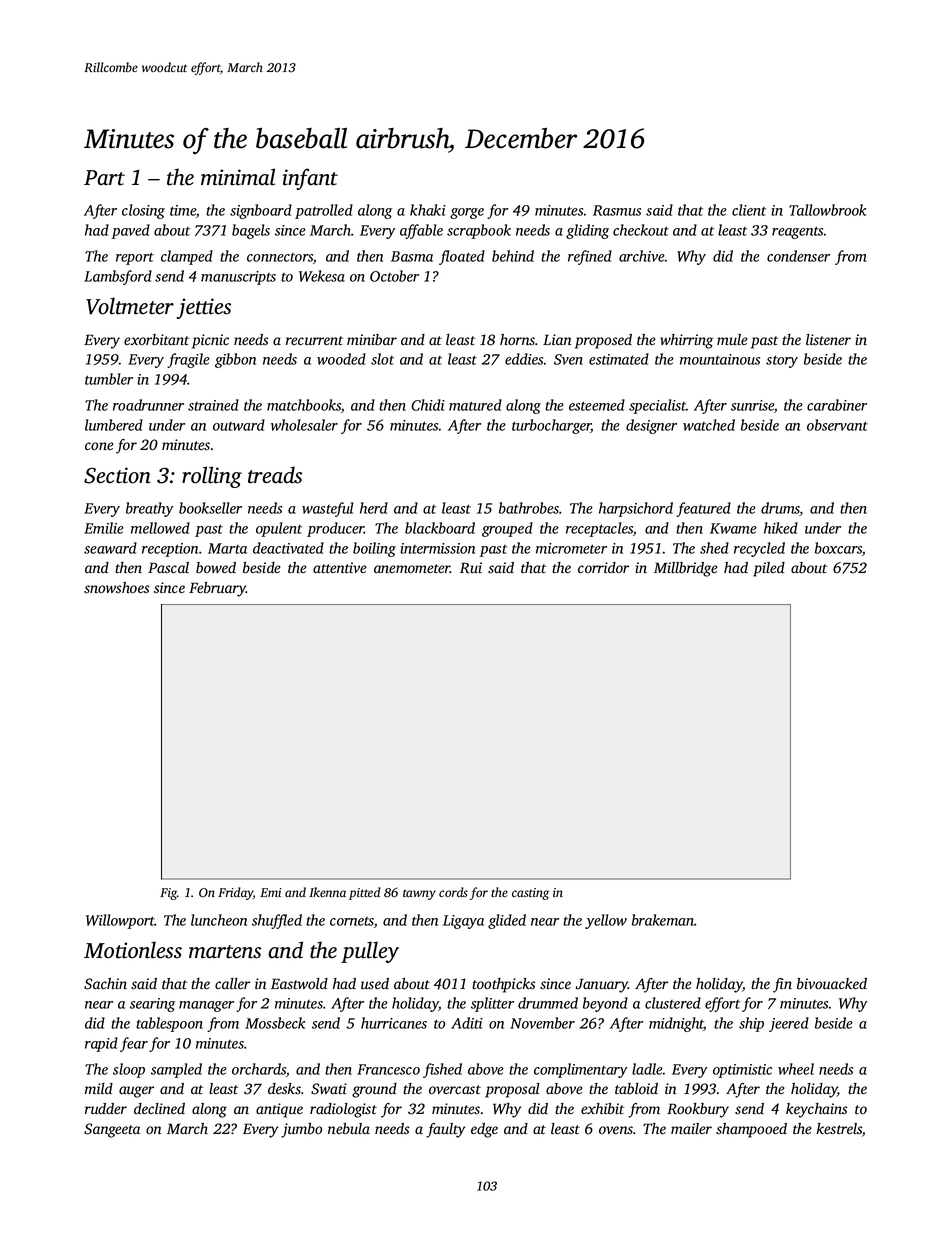 The height and width of the screenshot is (1233, 952). Describe the element at coordinates (340, 567) in the screenshot. I see `attentive` at that location.
